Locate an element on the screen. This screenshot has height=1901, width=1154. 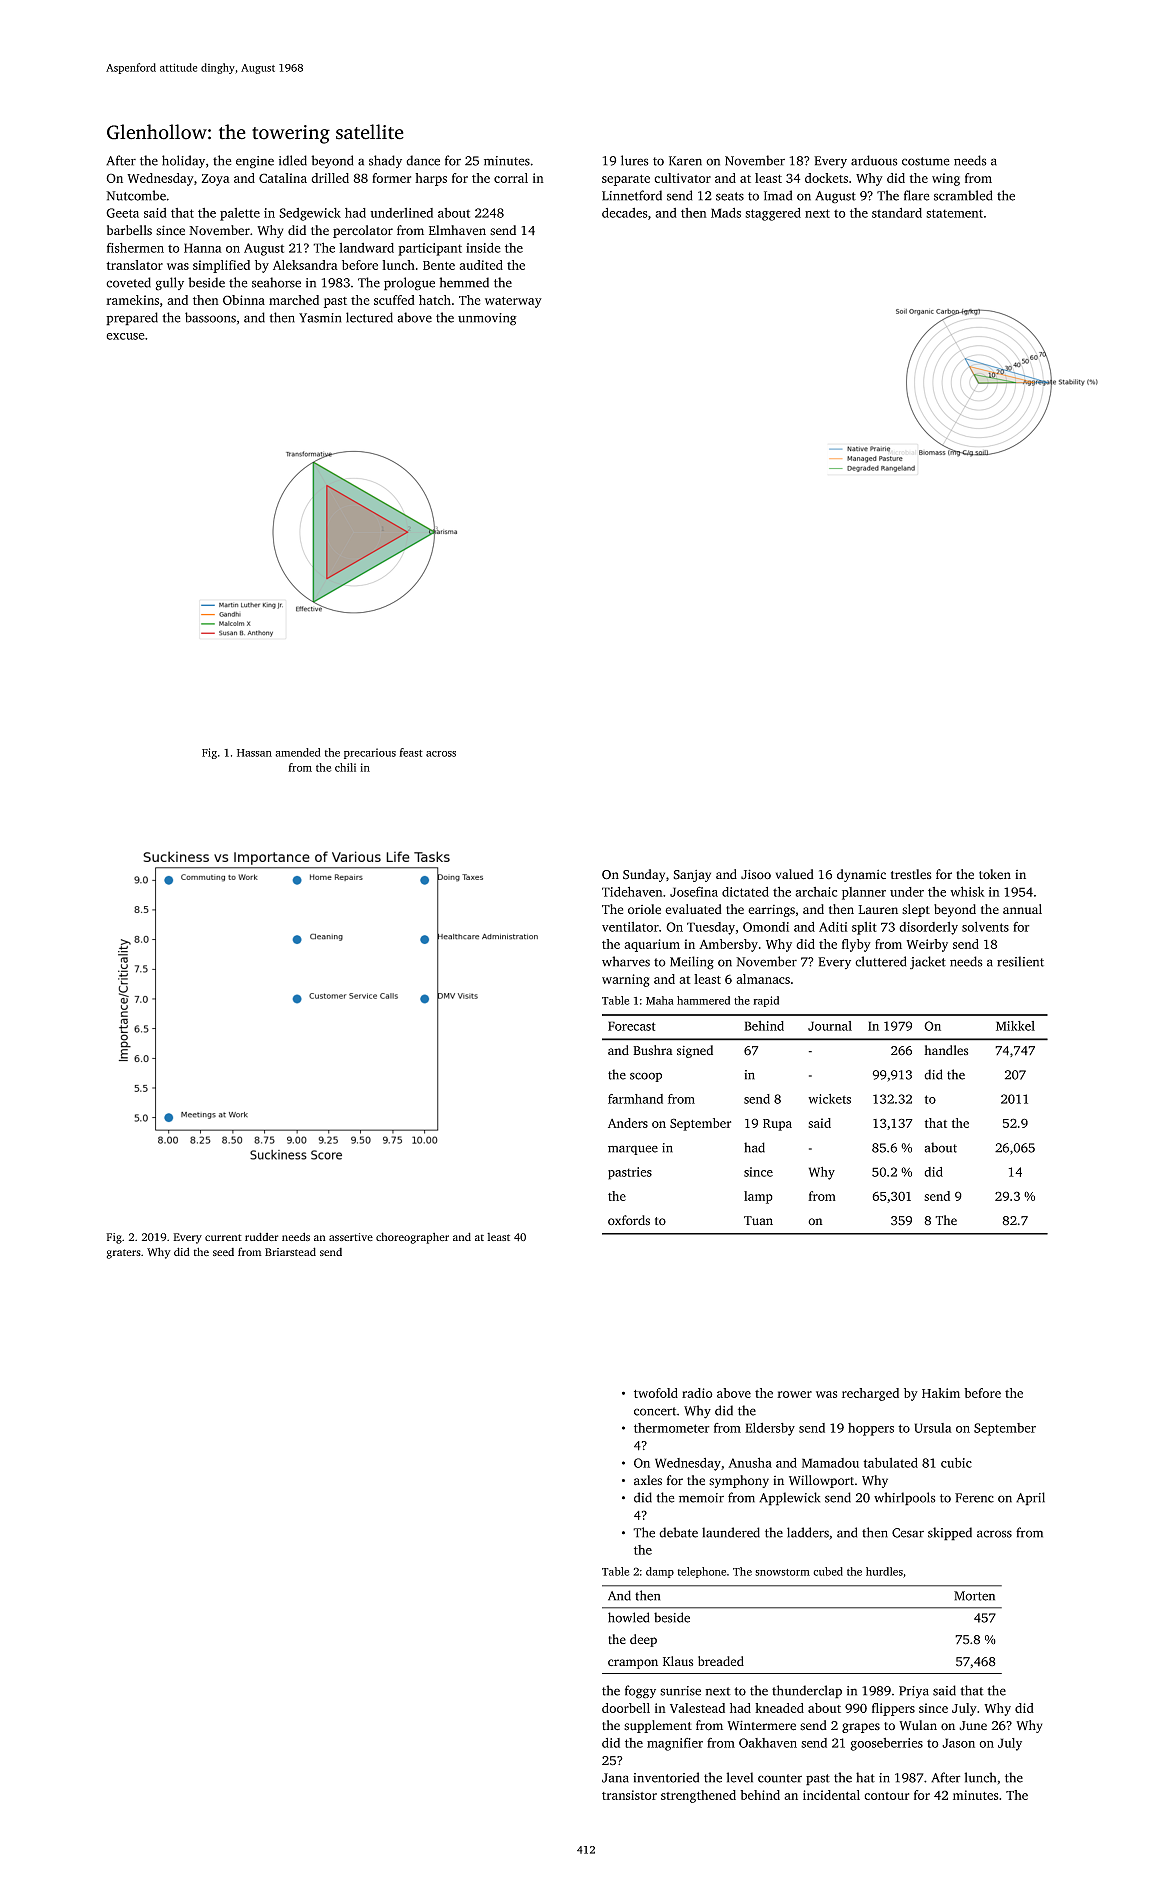
trestles is located at coordinates (911, 874).
